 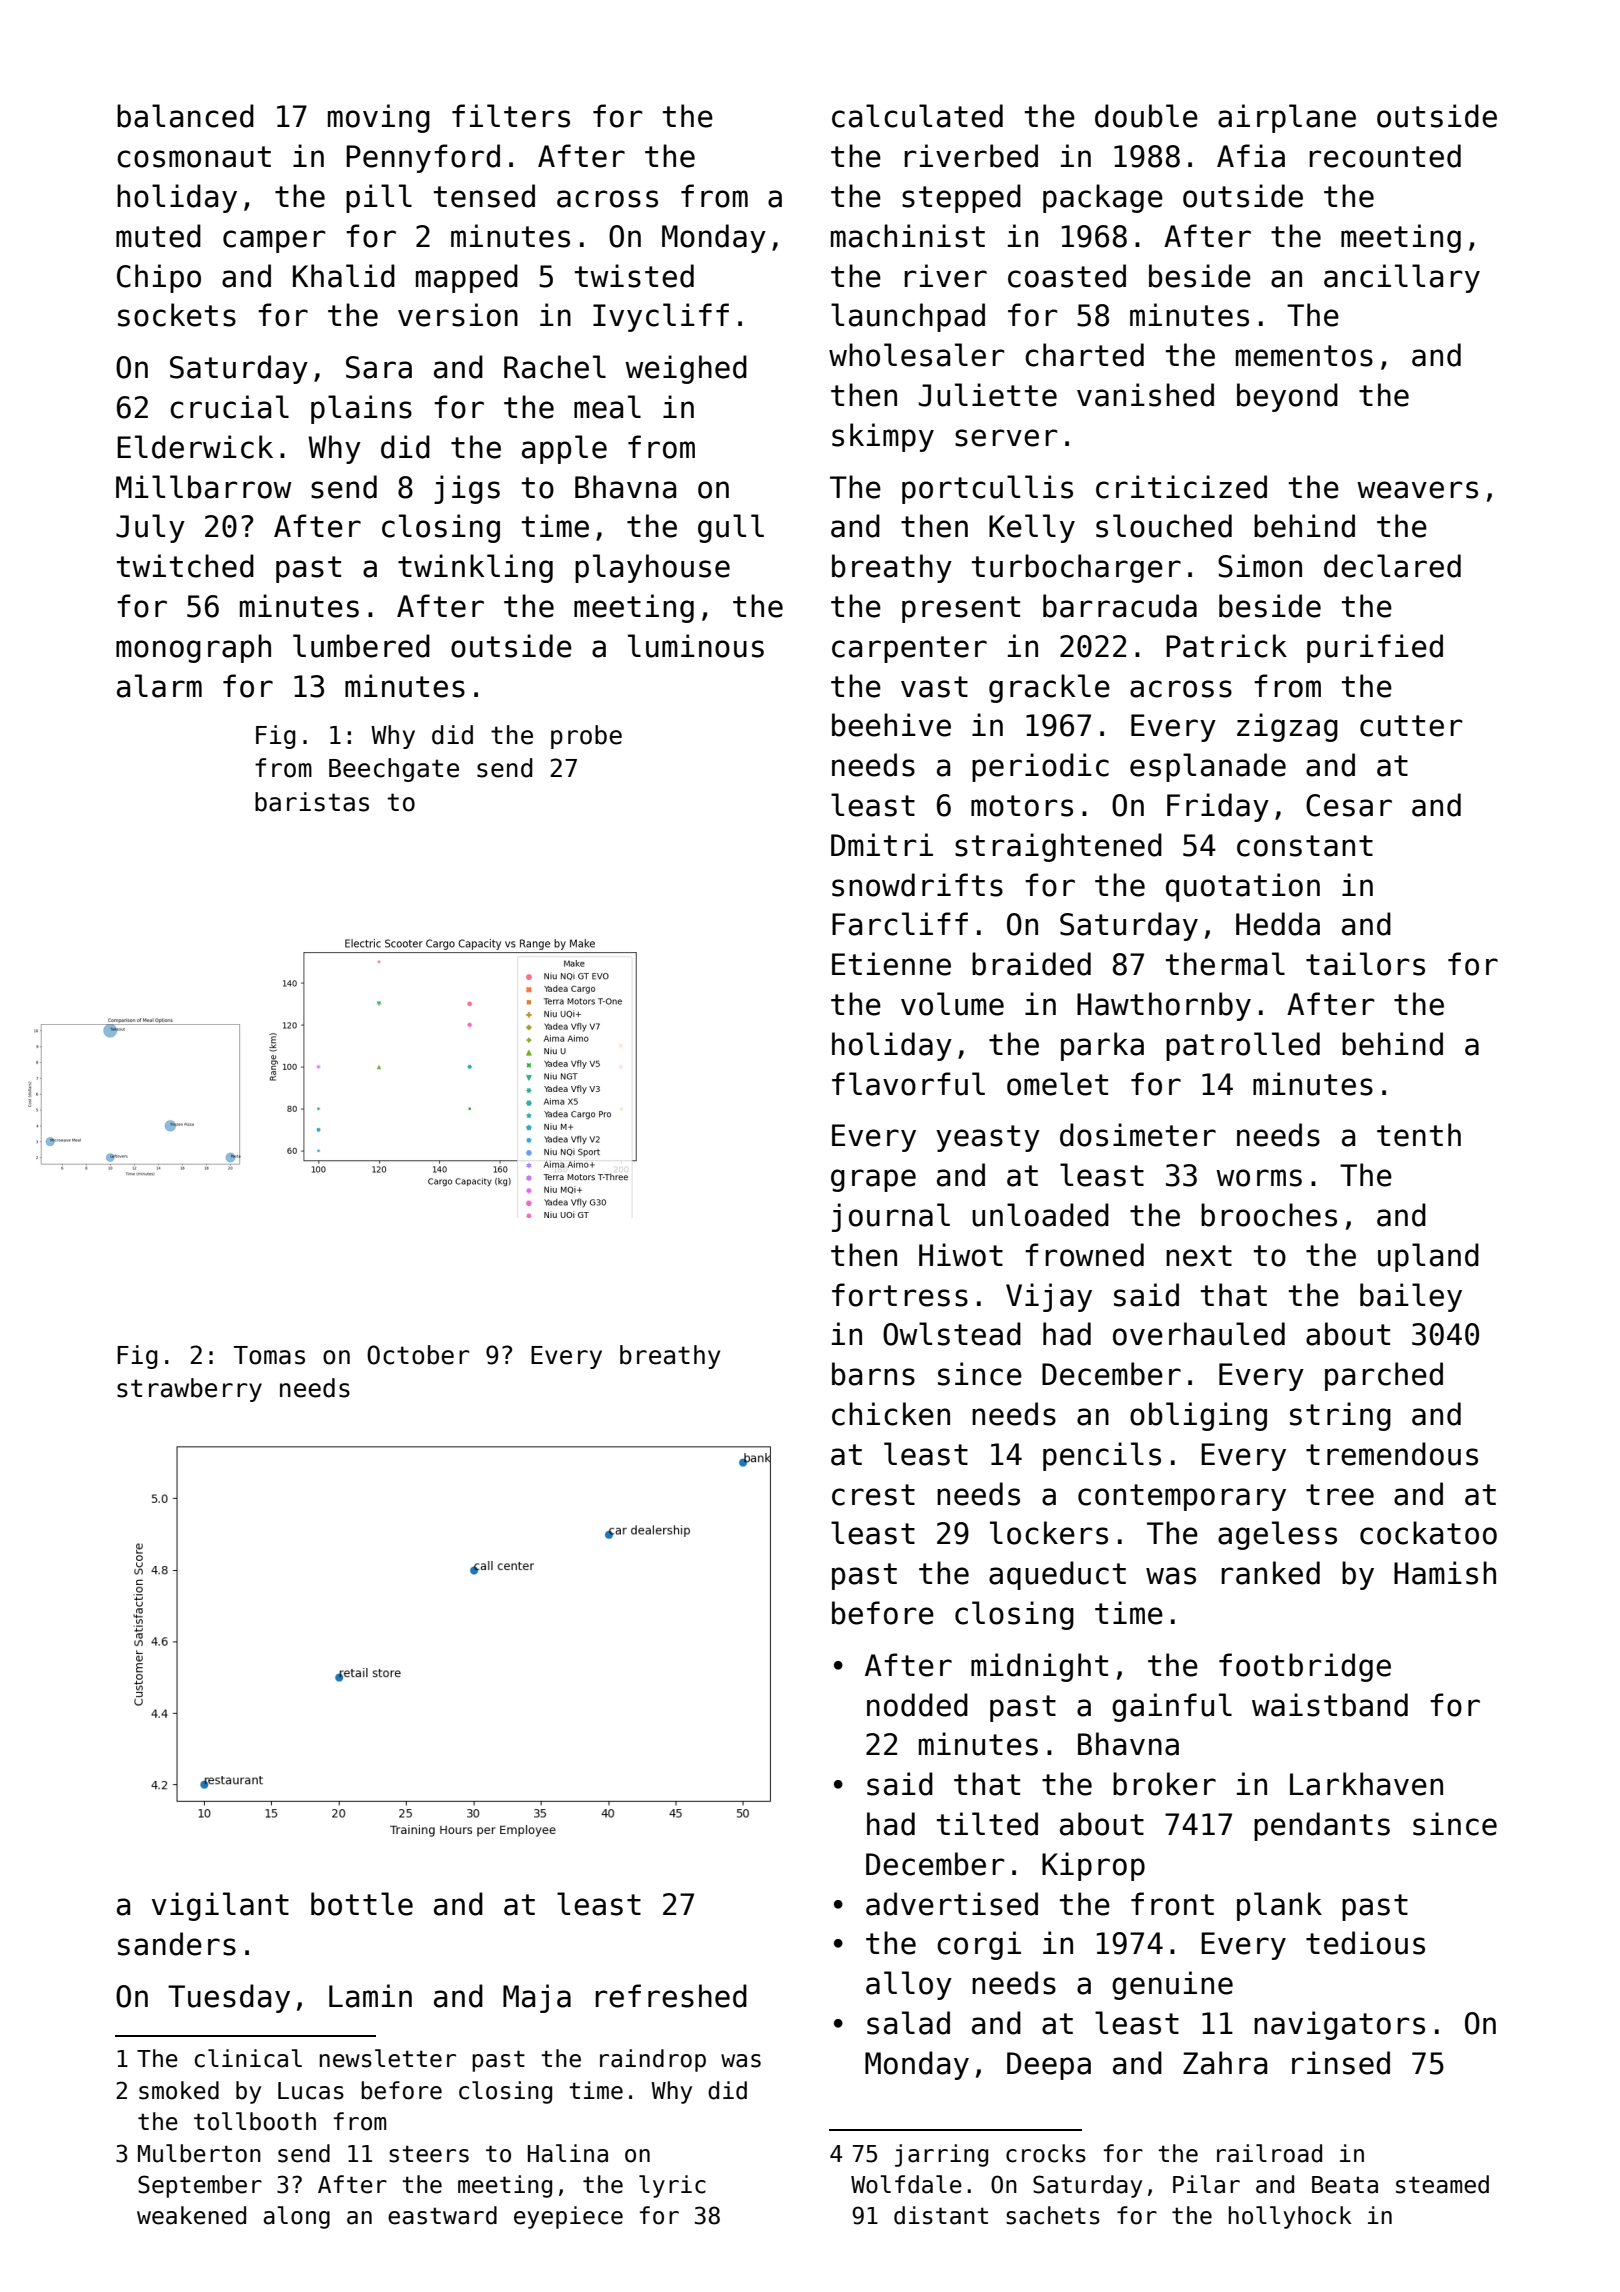 I want to click on fortress, so click(x=900, y=1295).
